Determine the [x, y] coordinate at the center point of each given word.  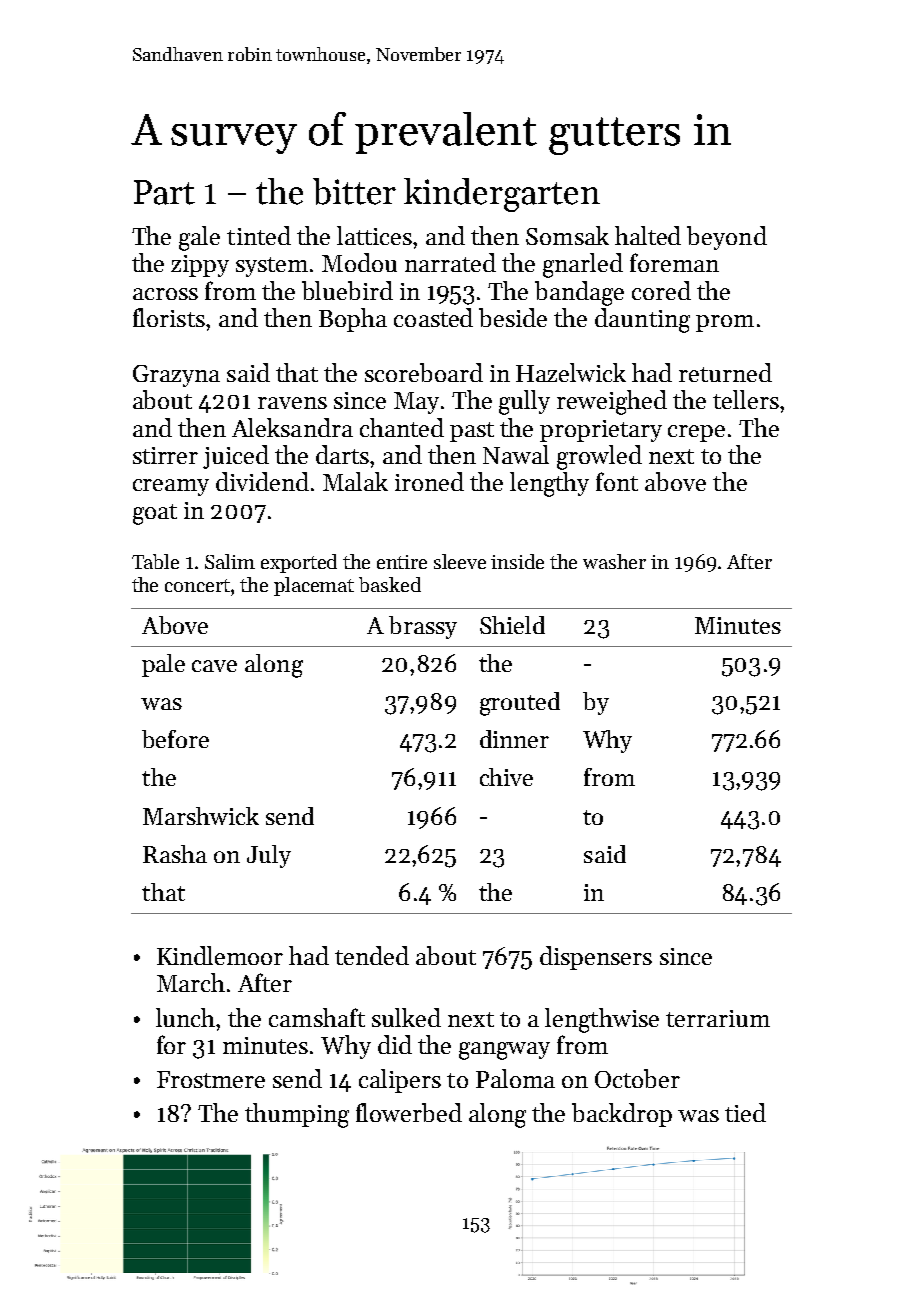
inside [517, 561]
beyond [727, 238]
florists [169, 317]
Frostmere [211, 1079]
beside [513, 317]
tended [372, 955]
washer [614, 561]
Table [155, 561]
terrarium [718, 1018]
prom [725, 323]
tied [745, 1112]
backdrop [622, 1115]
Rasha [175, 854]
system [272, 267]
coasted [433, 317]
